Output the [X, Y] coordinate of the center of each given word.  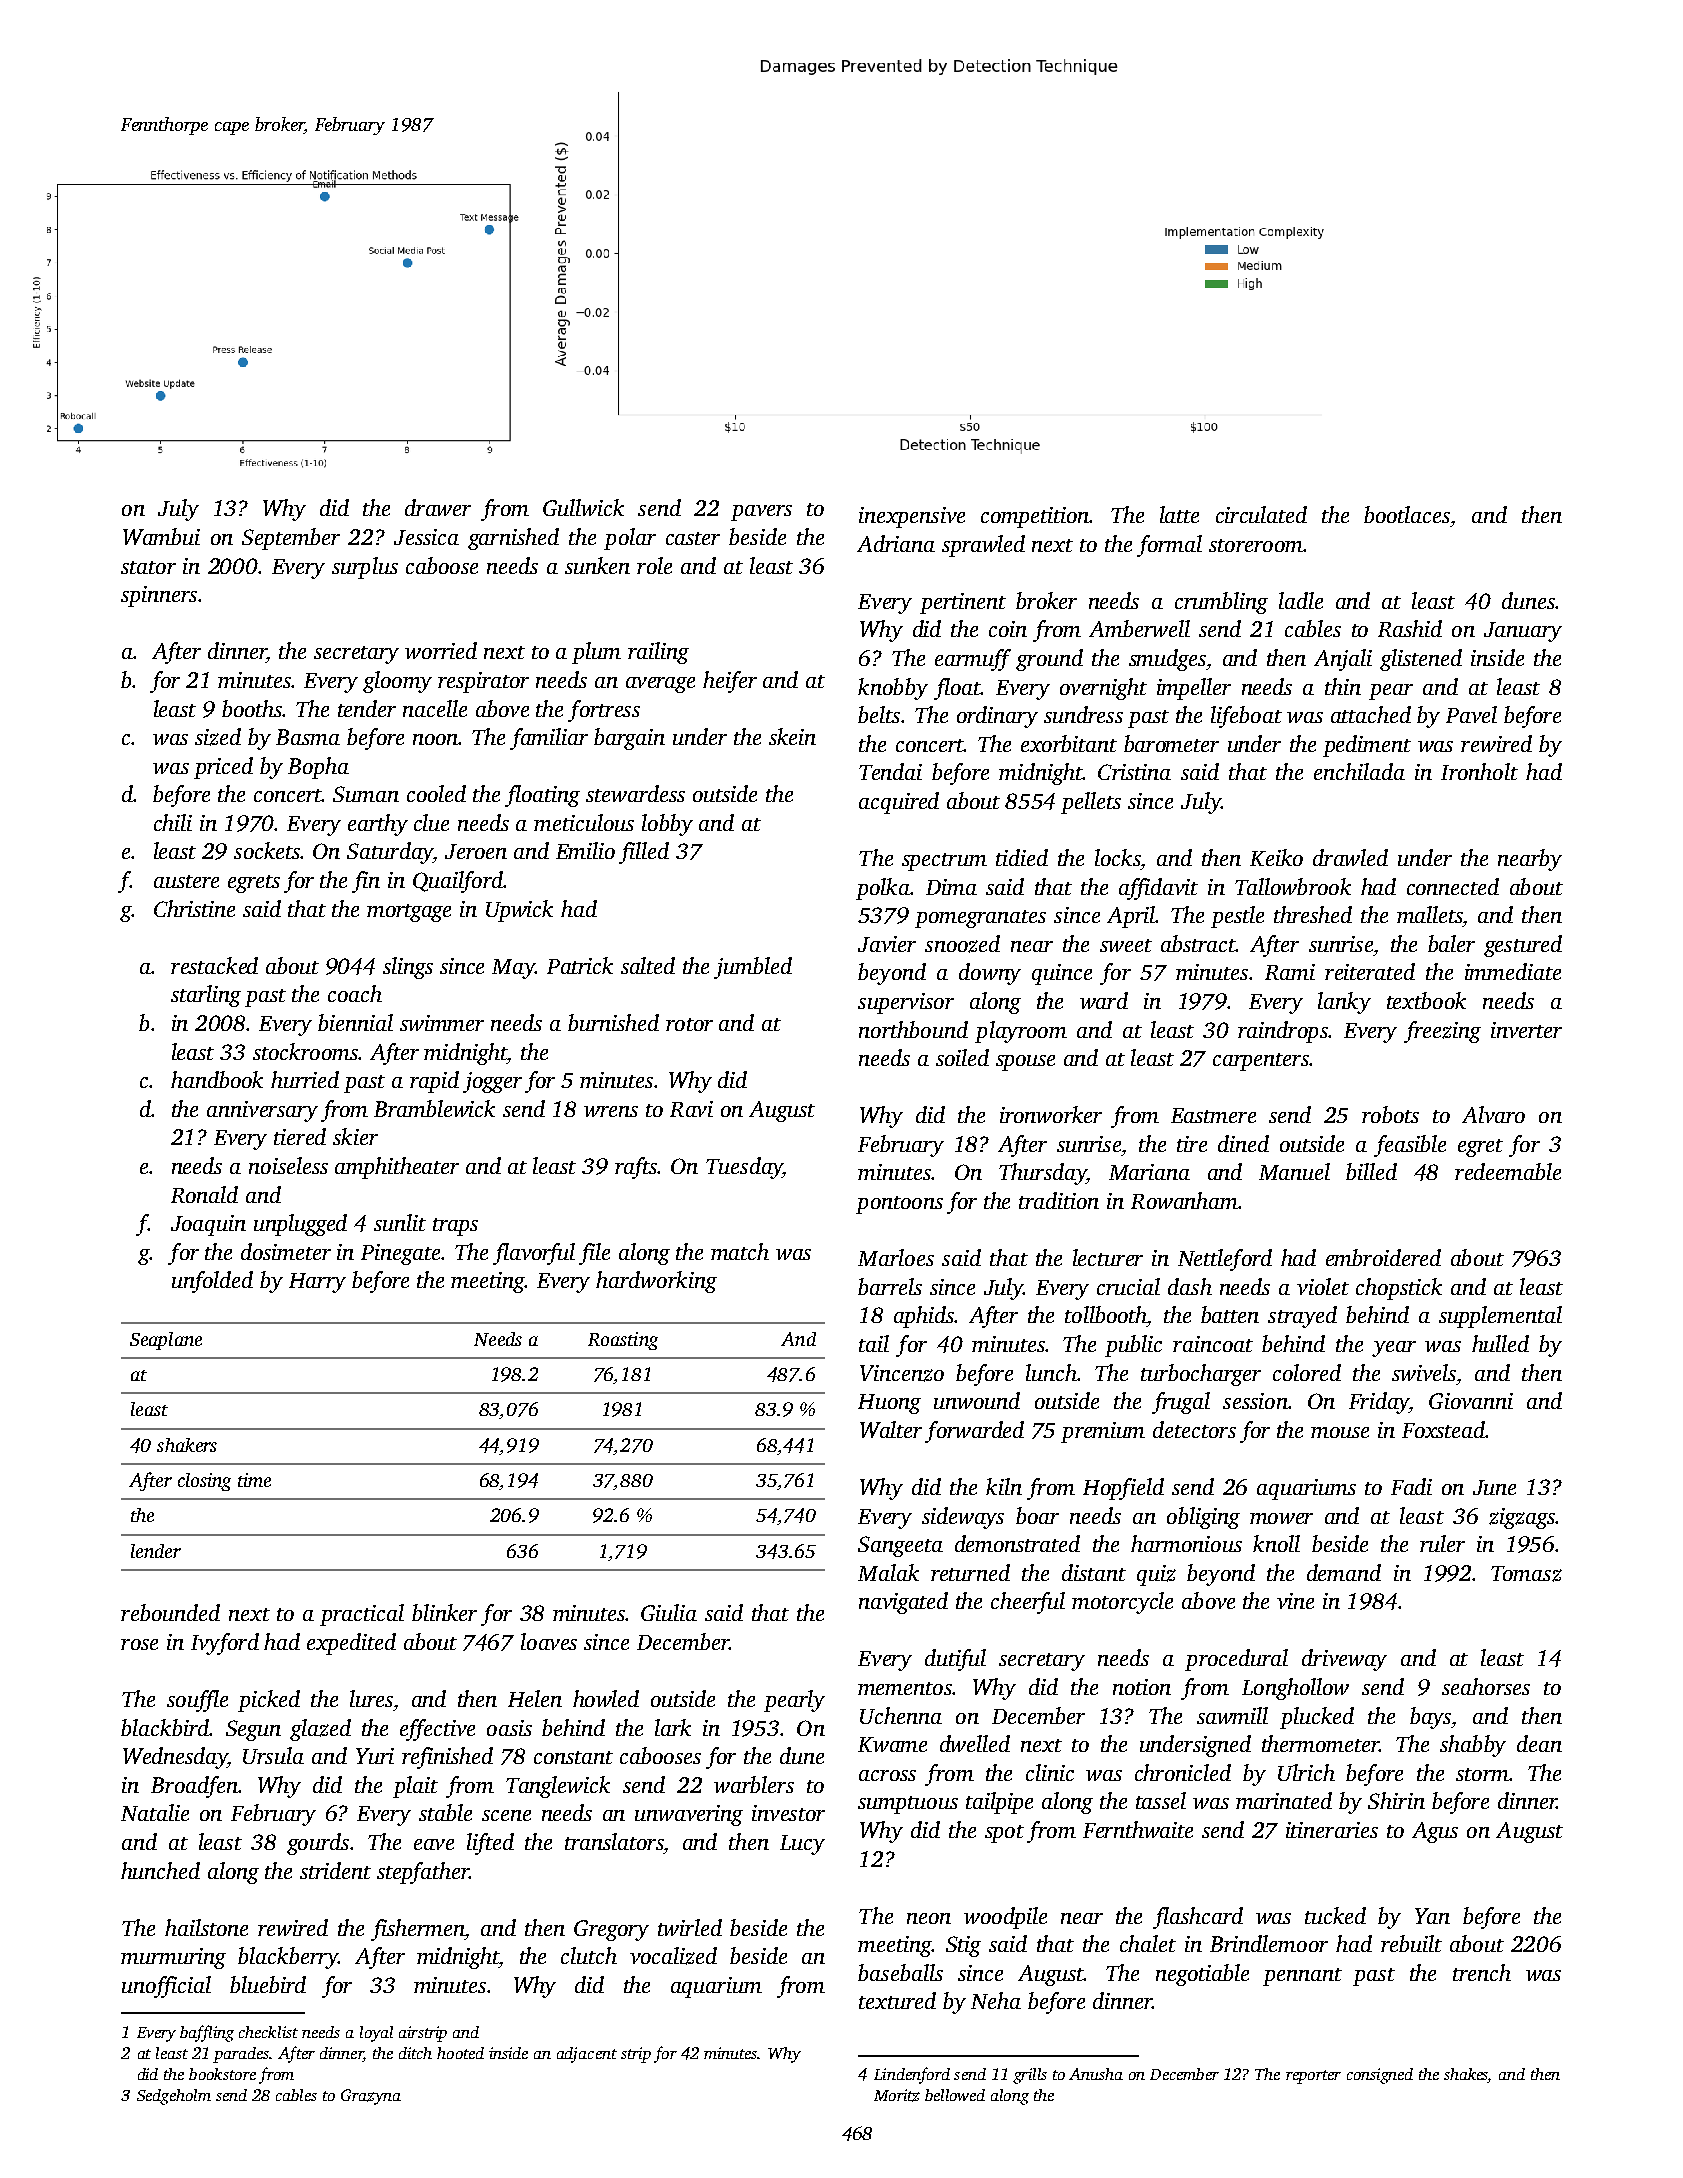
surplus [365, 568]
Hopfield [1123, 1489]
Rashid [1410, 628]
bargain [629, 739]
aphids [924, 1317]
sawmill [1232, 1715]
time [254, 1480]
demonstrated [1017, 1543]
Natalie [155, 1812]
